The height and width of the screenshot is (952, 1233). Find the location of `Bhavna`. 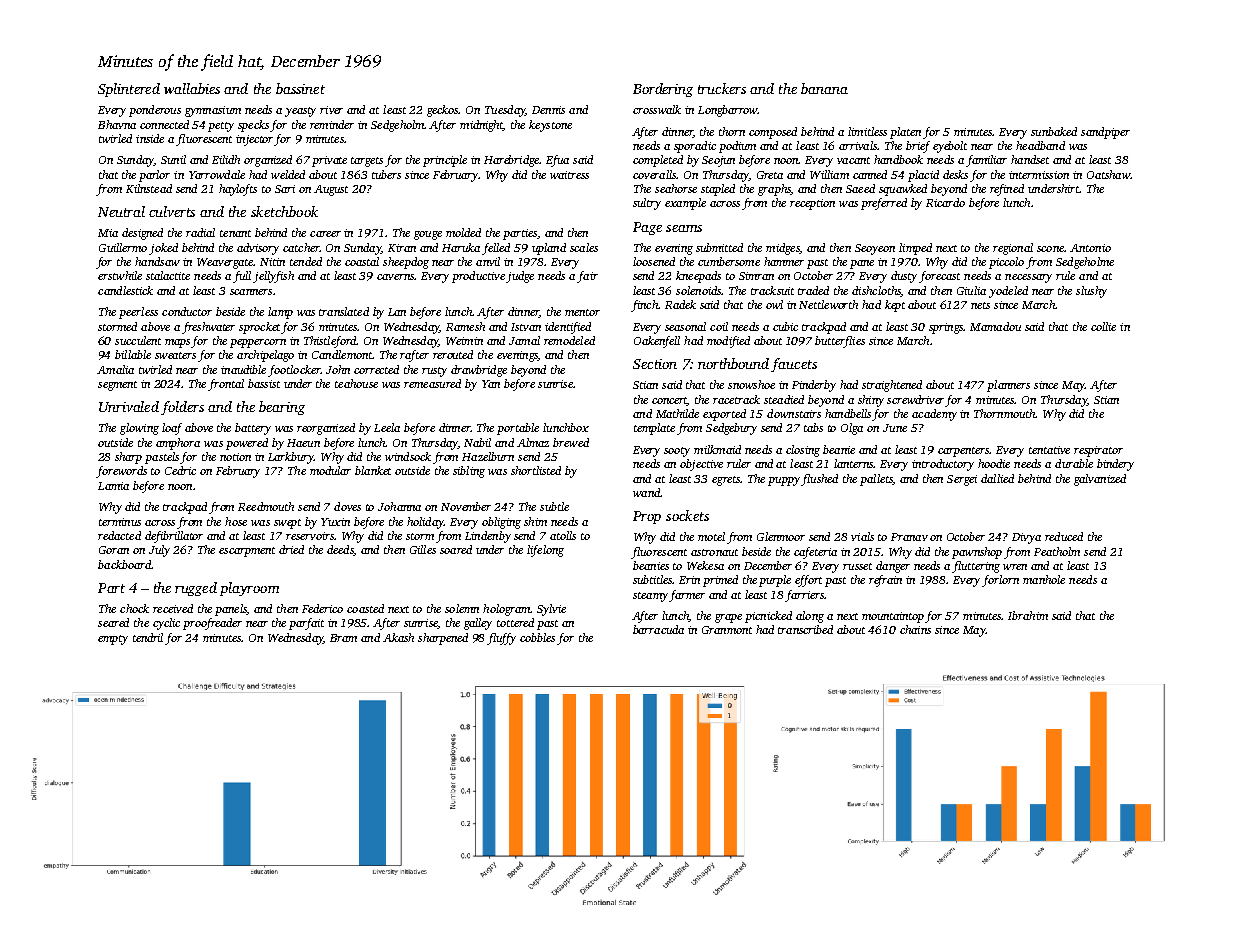

Bhavna is located at coordinates (117, 124).
